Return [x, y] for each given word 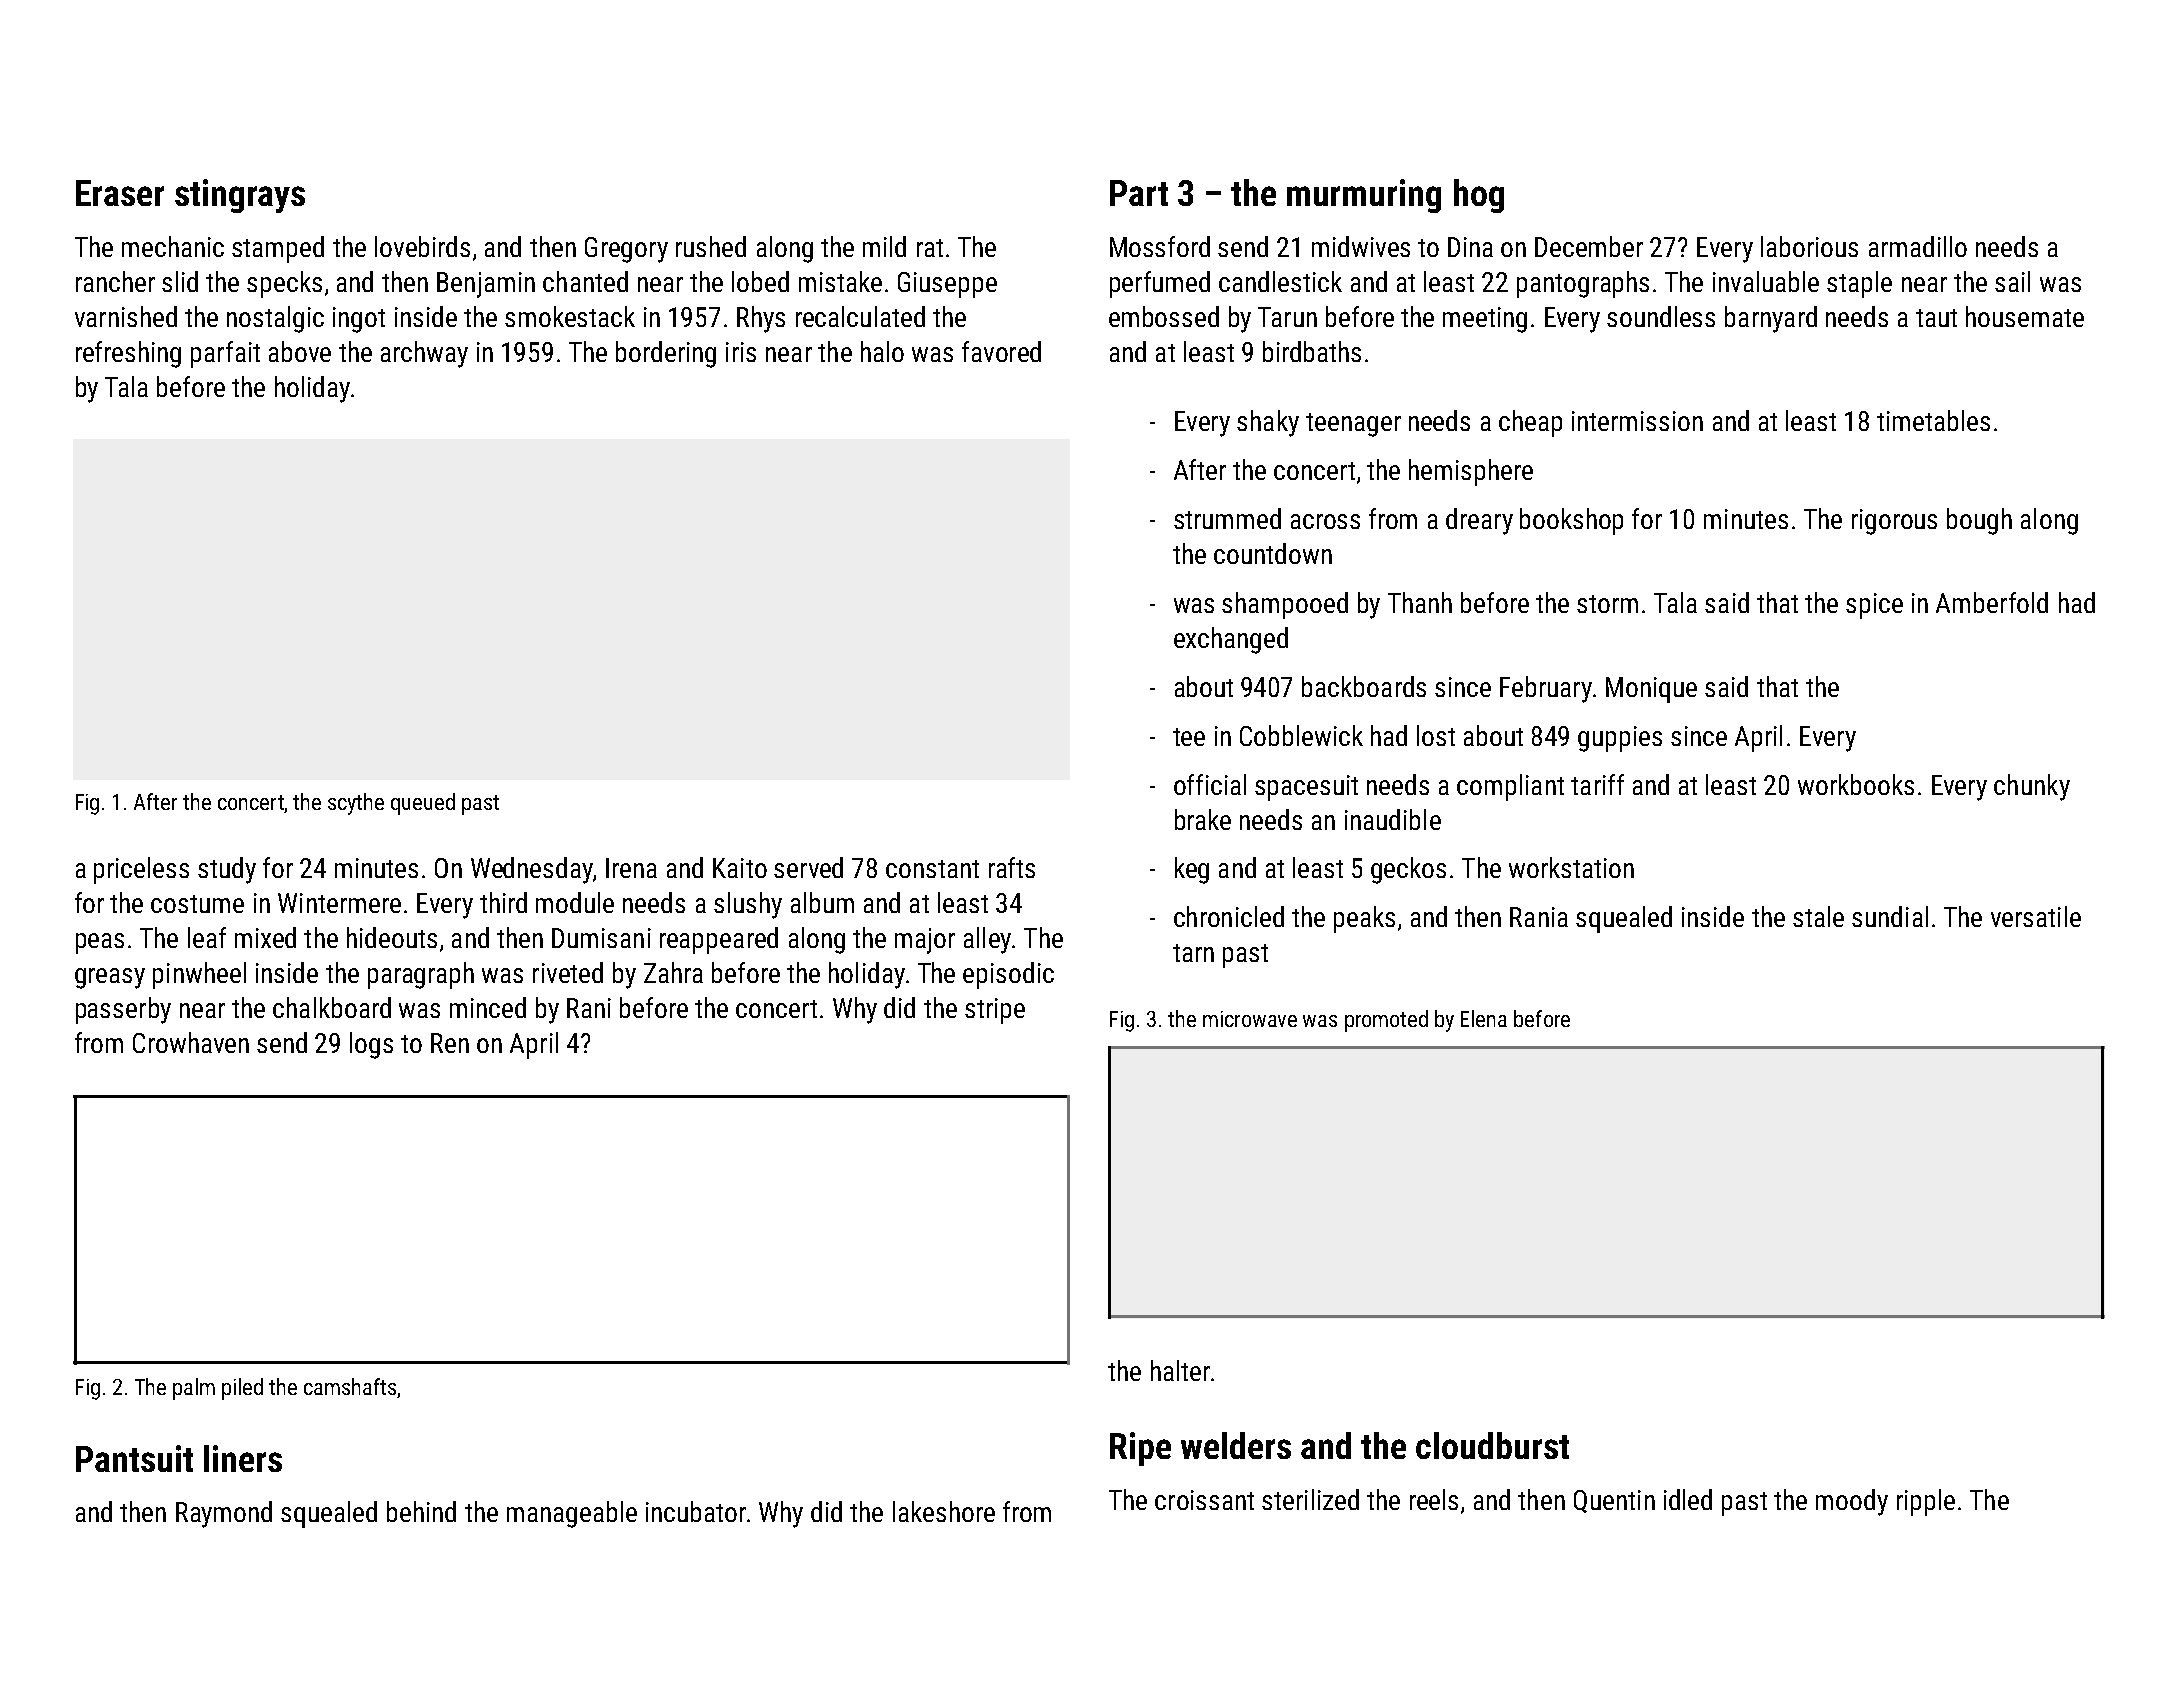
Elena [1484, 1018]
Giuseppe [947, 285]
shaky [1268, 423]
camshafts [350, 1386]
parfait [225, 354]
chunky [2032, 787]
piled [242, 1389]
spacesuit [1306, 788]
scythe [356, 804]
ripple [1926, 1502]
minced [488, 1007]
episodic [1008, 975]
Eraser [120, 193]
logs [371, 1045]
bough [1979, 521]
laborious [1809, 246]
